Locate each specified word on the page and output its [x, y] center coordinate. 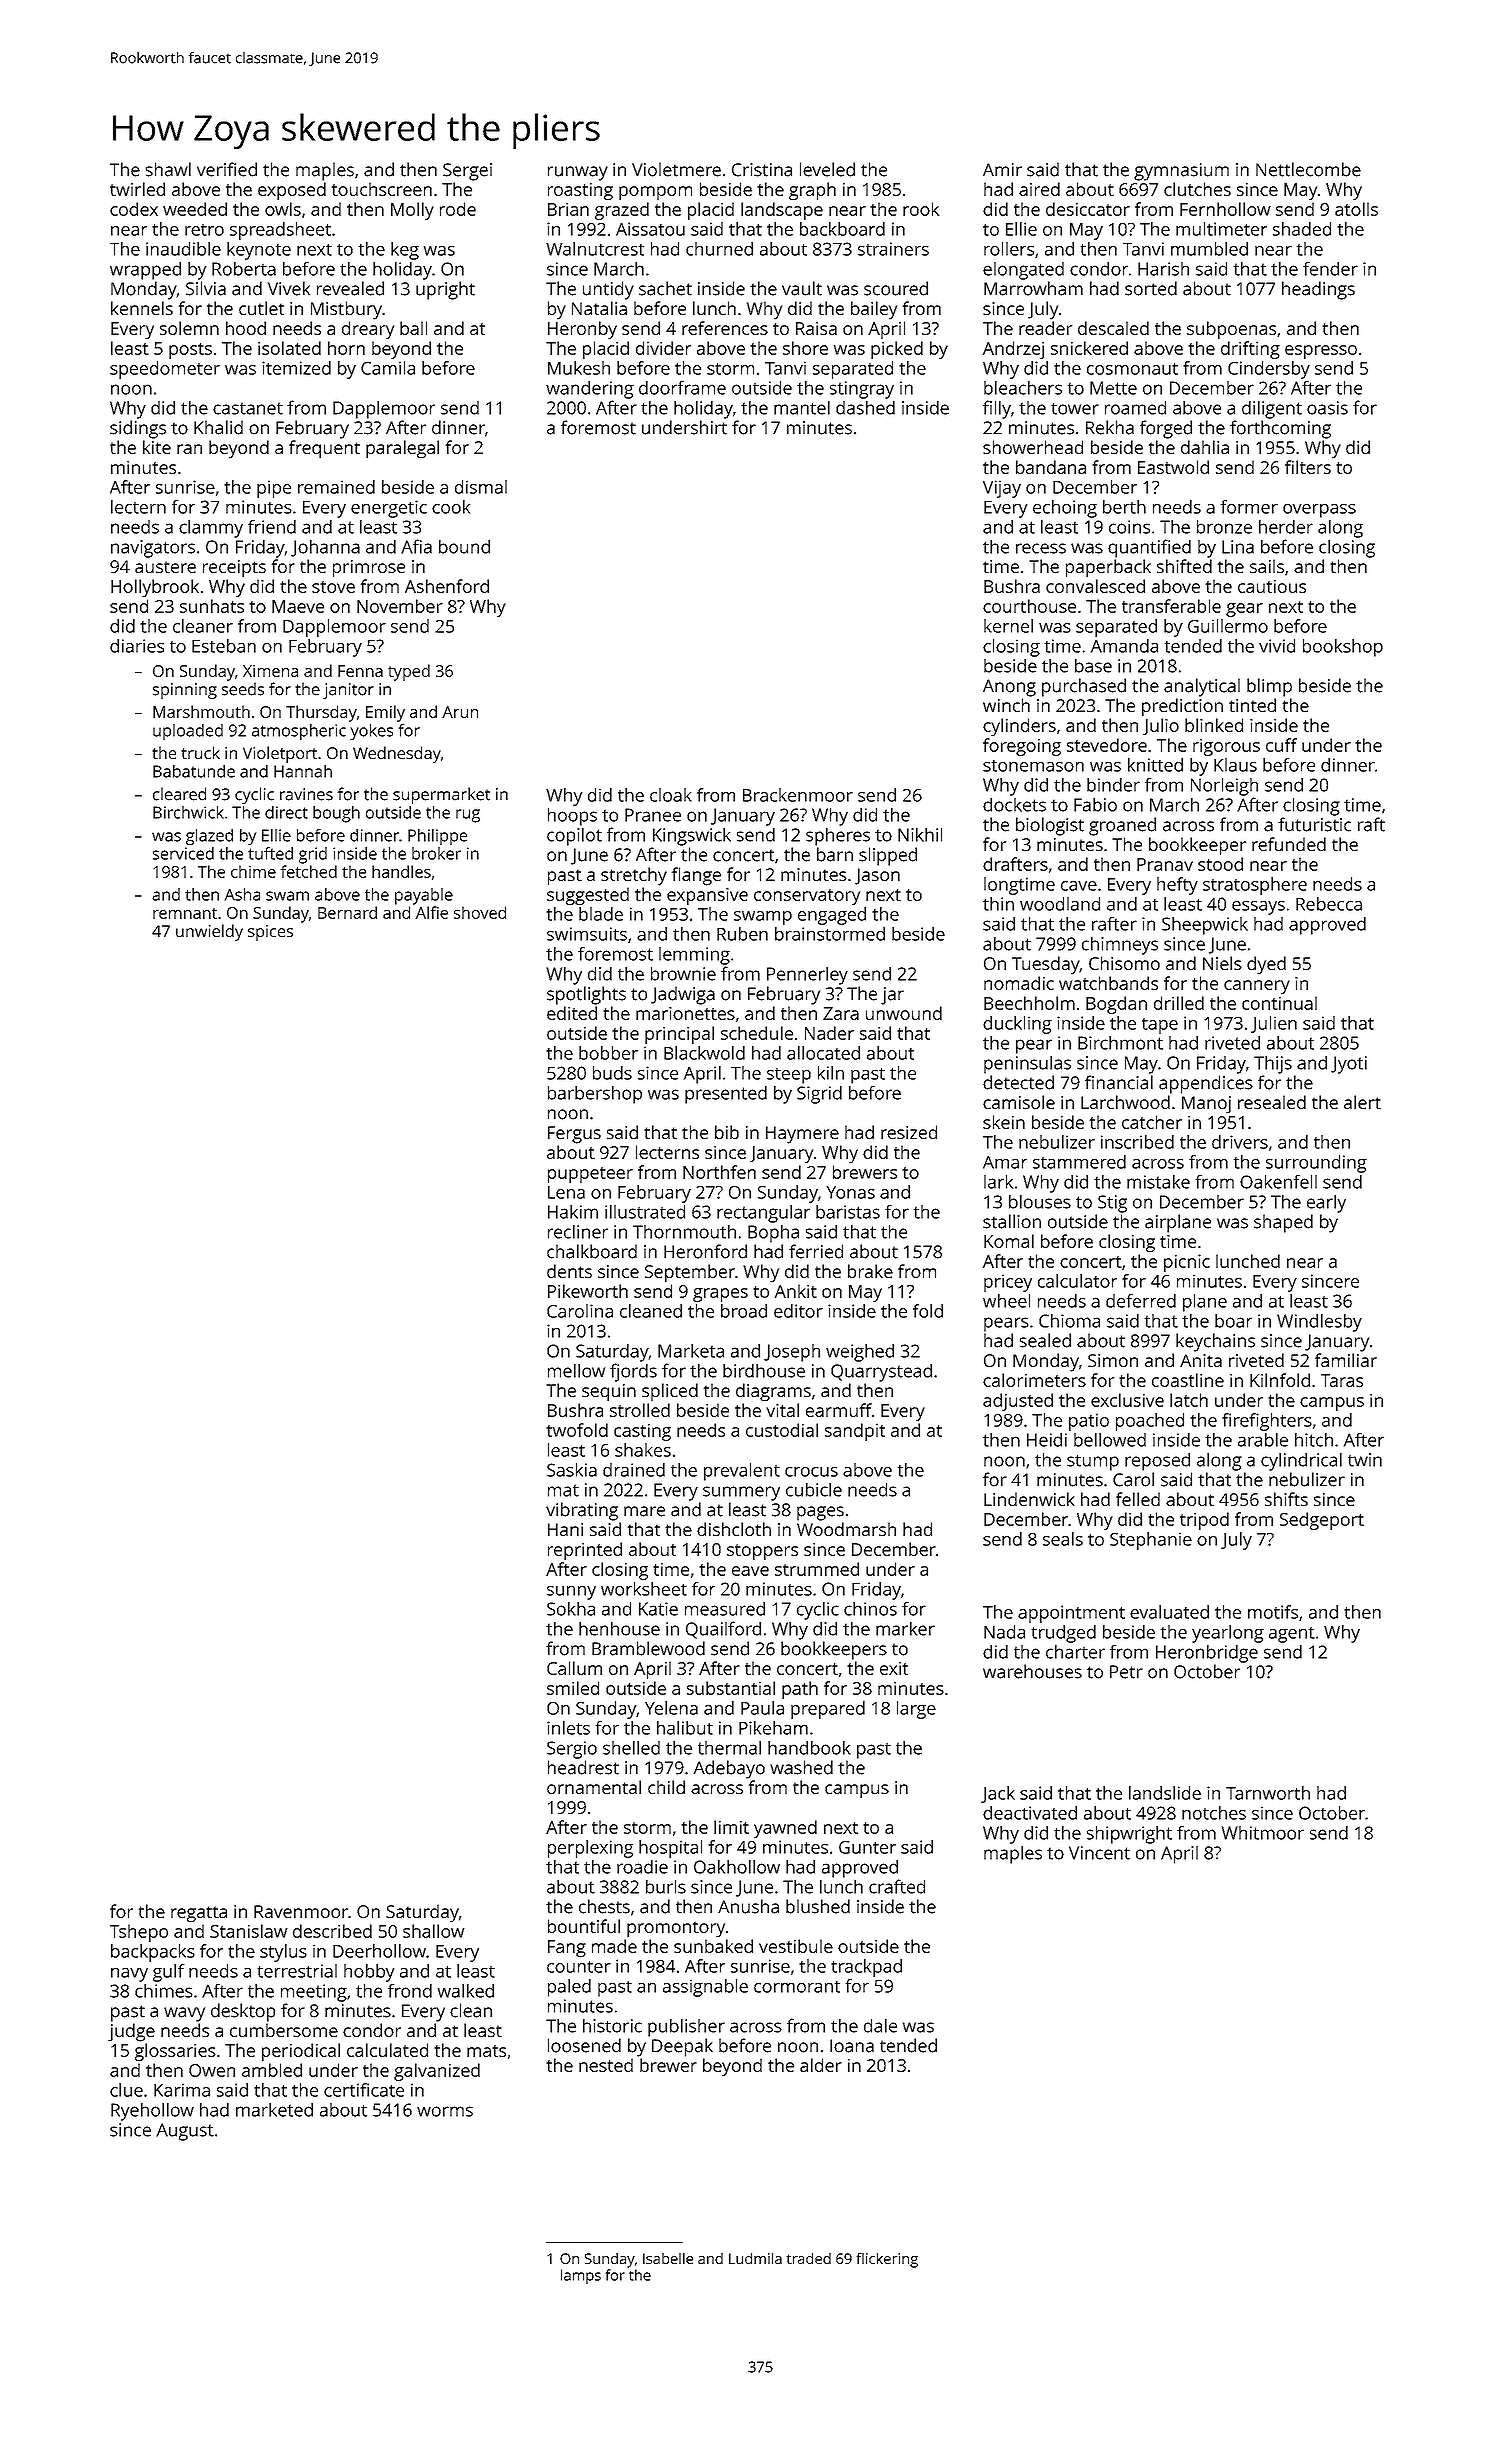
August [185, 2132]
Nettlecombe [1308, 169]
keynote [259, 251]
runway [578, 173]
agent [1292, 1635]
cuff [1281, 745]
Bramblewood [648, 1648]
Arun [460, 712]
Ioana [852, 2046]
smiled [573, 1688]
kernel [1008, 626]
